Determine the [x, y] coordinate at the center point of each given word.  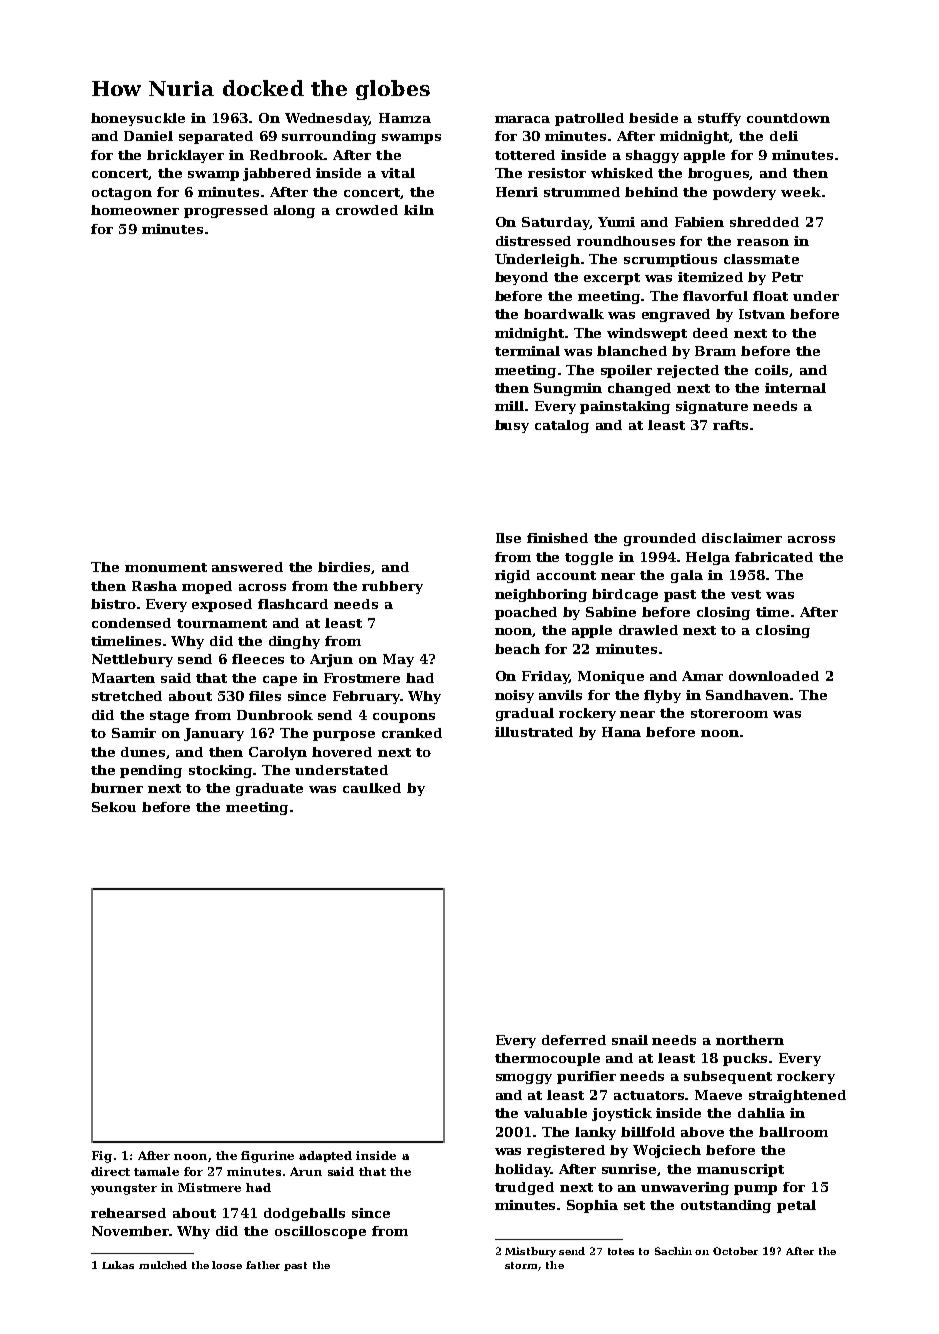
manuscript [740, 1170]
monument [166, 567]
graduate [269, 789]
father [263, 1265]
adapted [325, 1156]
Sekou [114, 807]
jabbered [277, 174]
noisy [514, 696]
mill [509, 406]
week [801, 192]
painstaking [625, 407]
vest [746, 594]
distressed [533, 241]
